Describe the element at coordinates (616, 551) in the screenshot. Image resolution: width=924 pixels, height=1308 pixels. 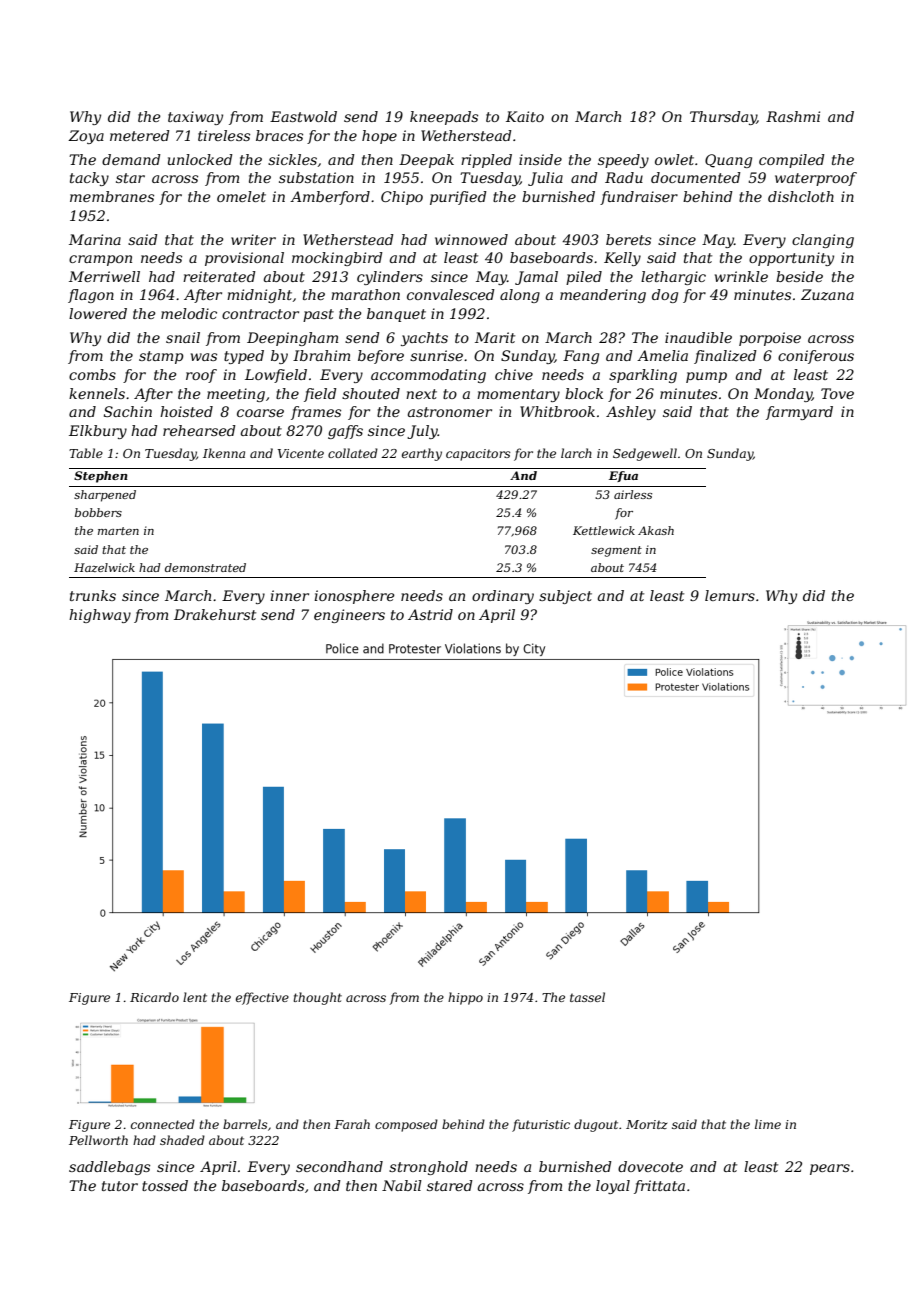
I see `segment` at that location.
